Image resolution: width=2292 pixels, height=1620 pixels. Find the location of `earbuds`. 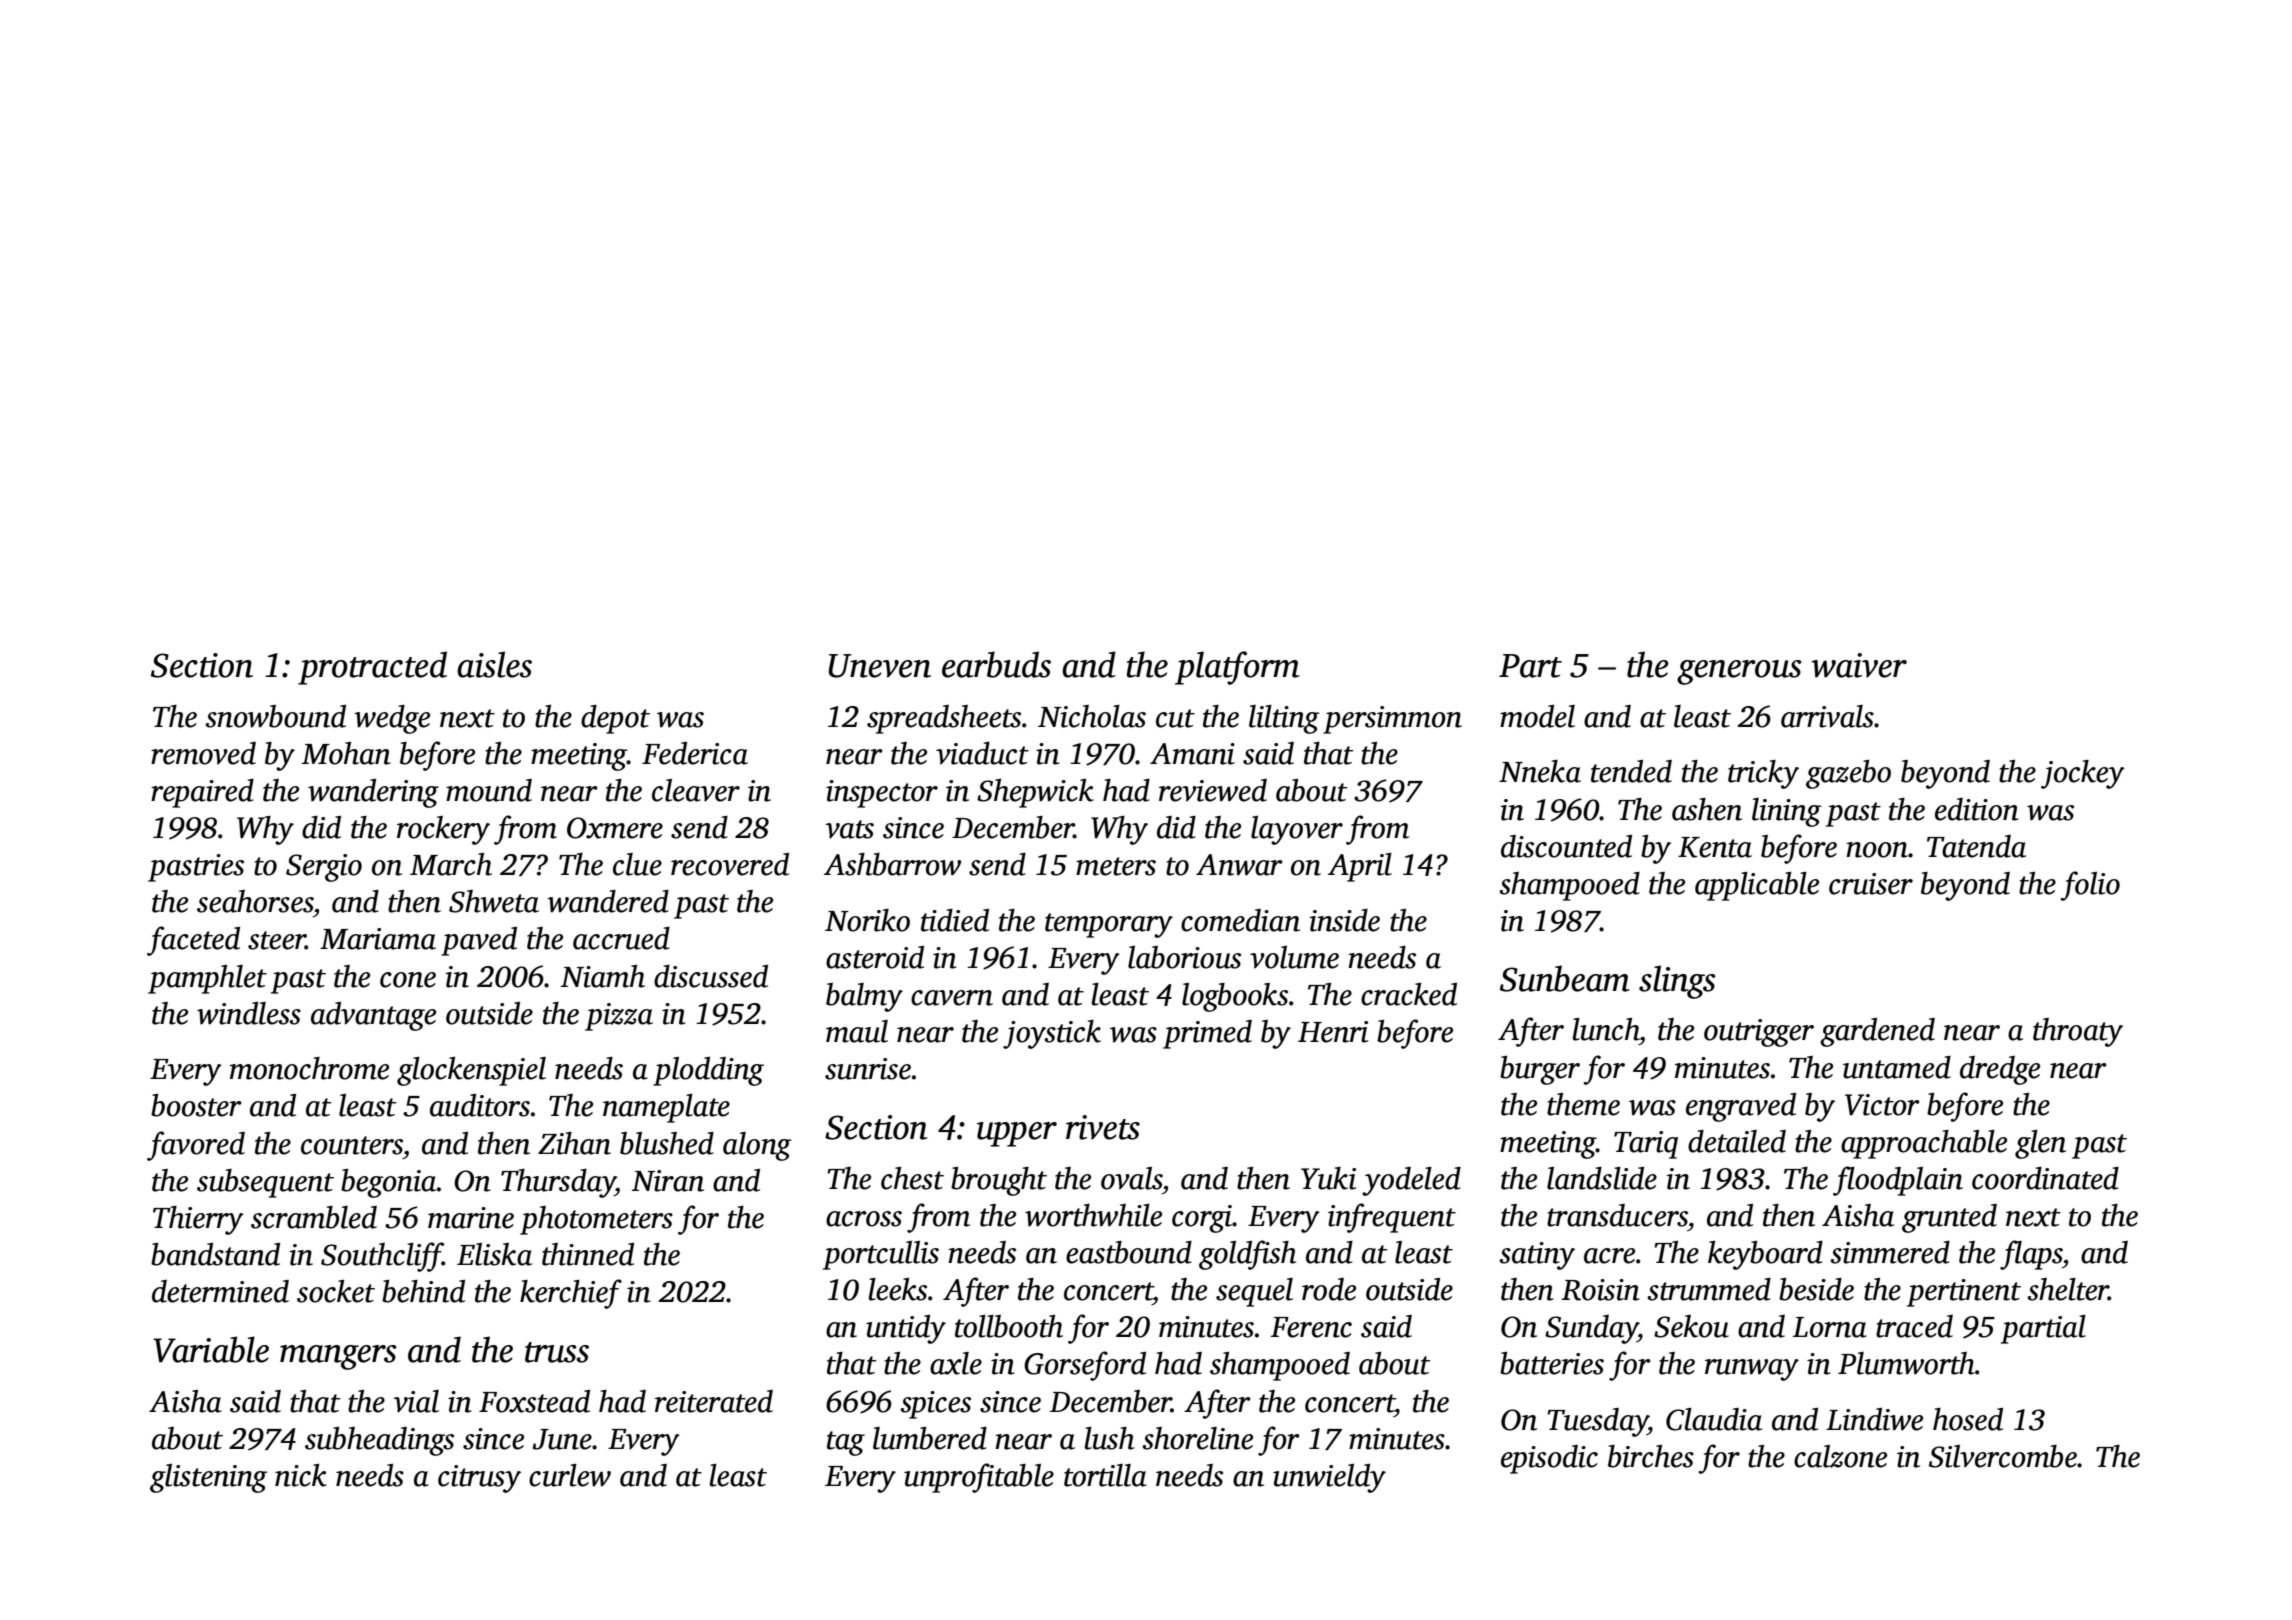

earbuds is located at coordinates (996, 664).
